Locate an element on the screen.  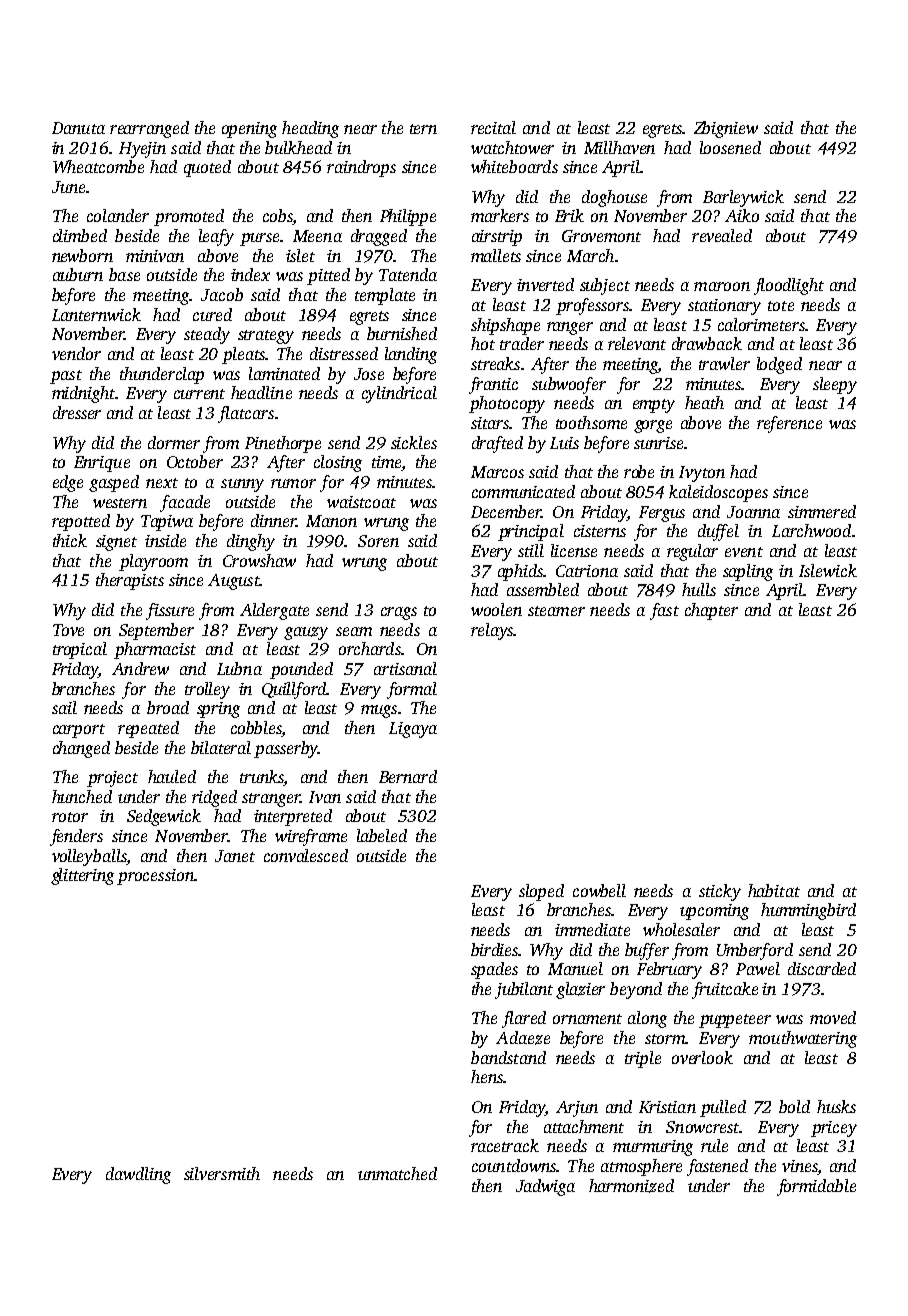
Zbigniew is located at coordinates (726, 129).
